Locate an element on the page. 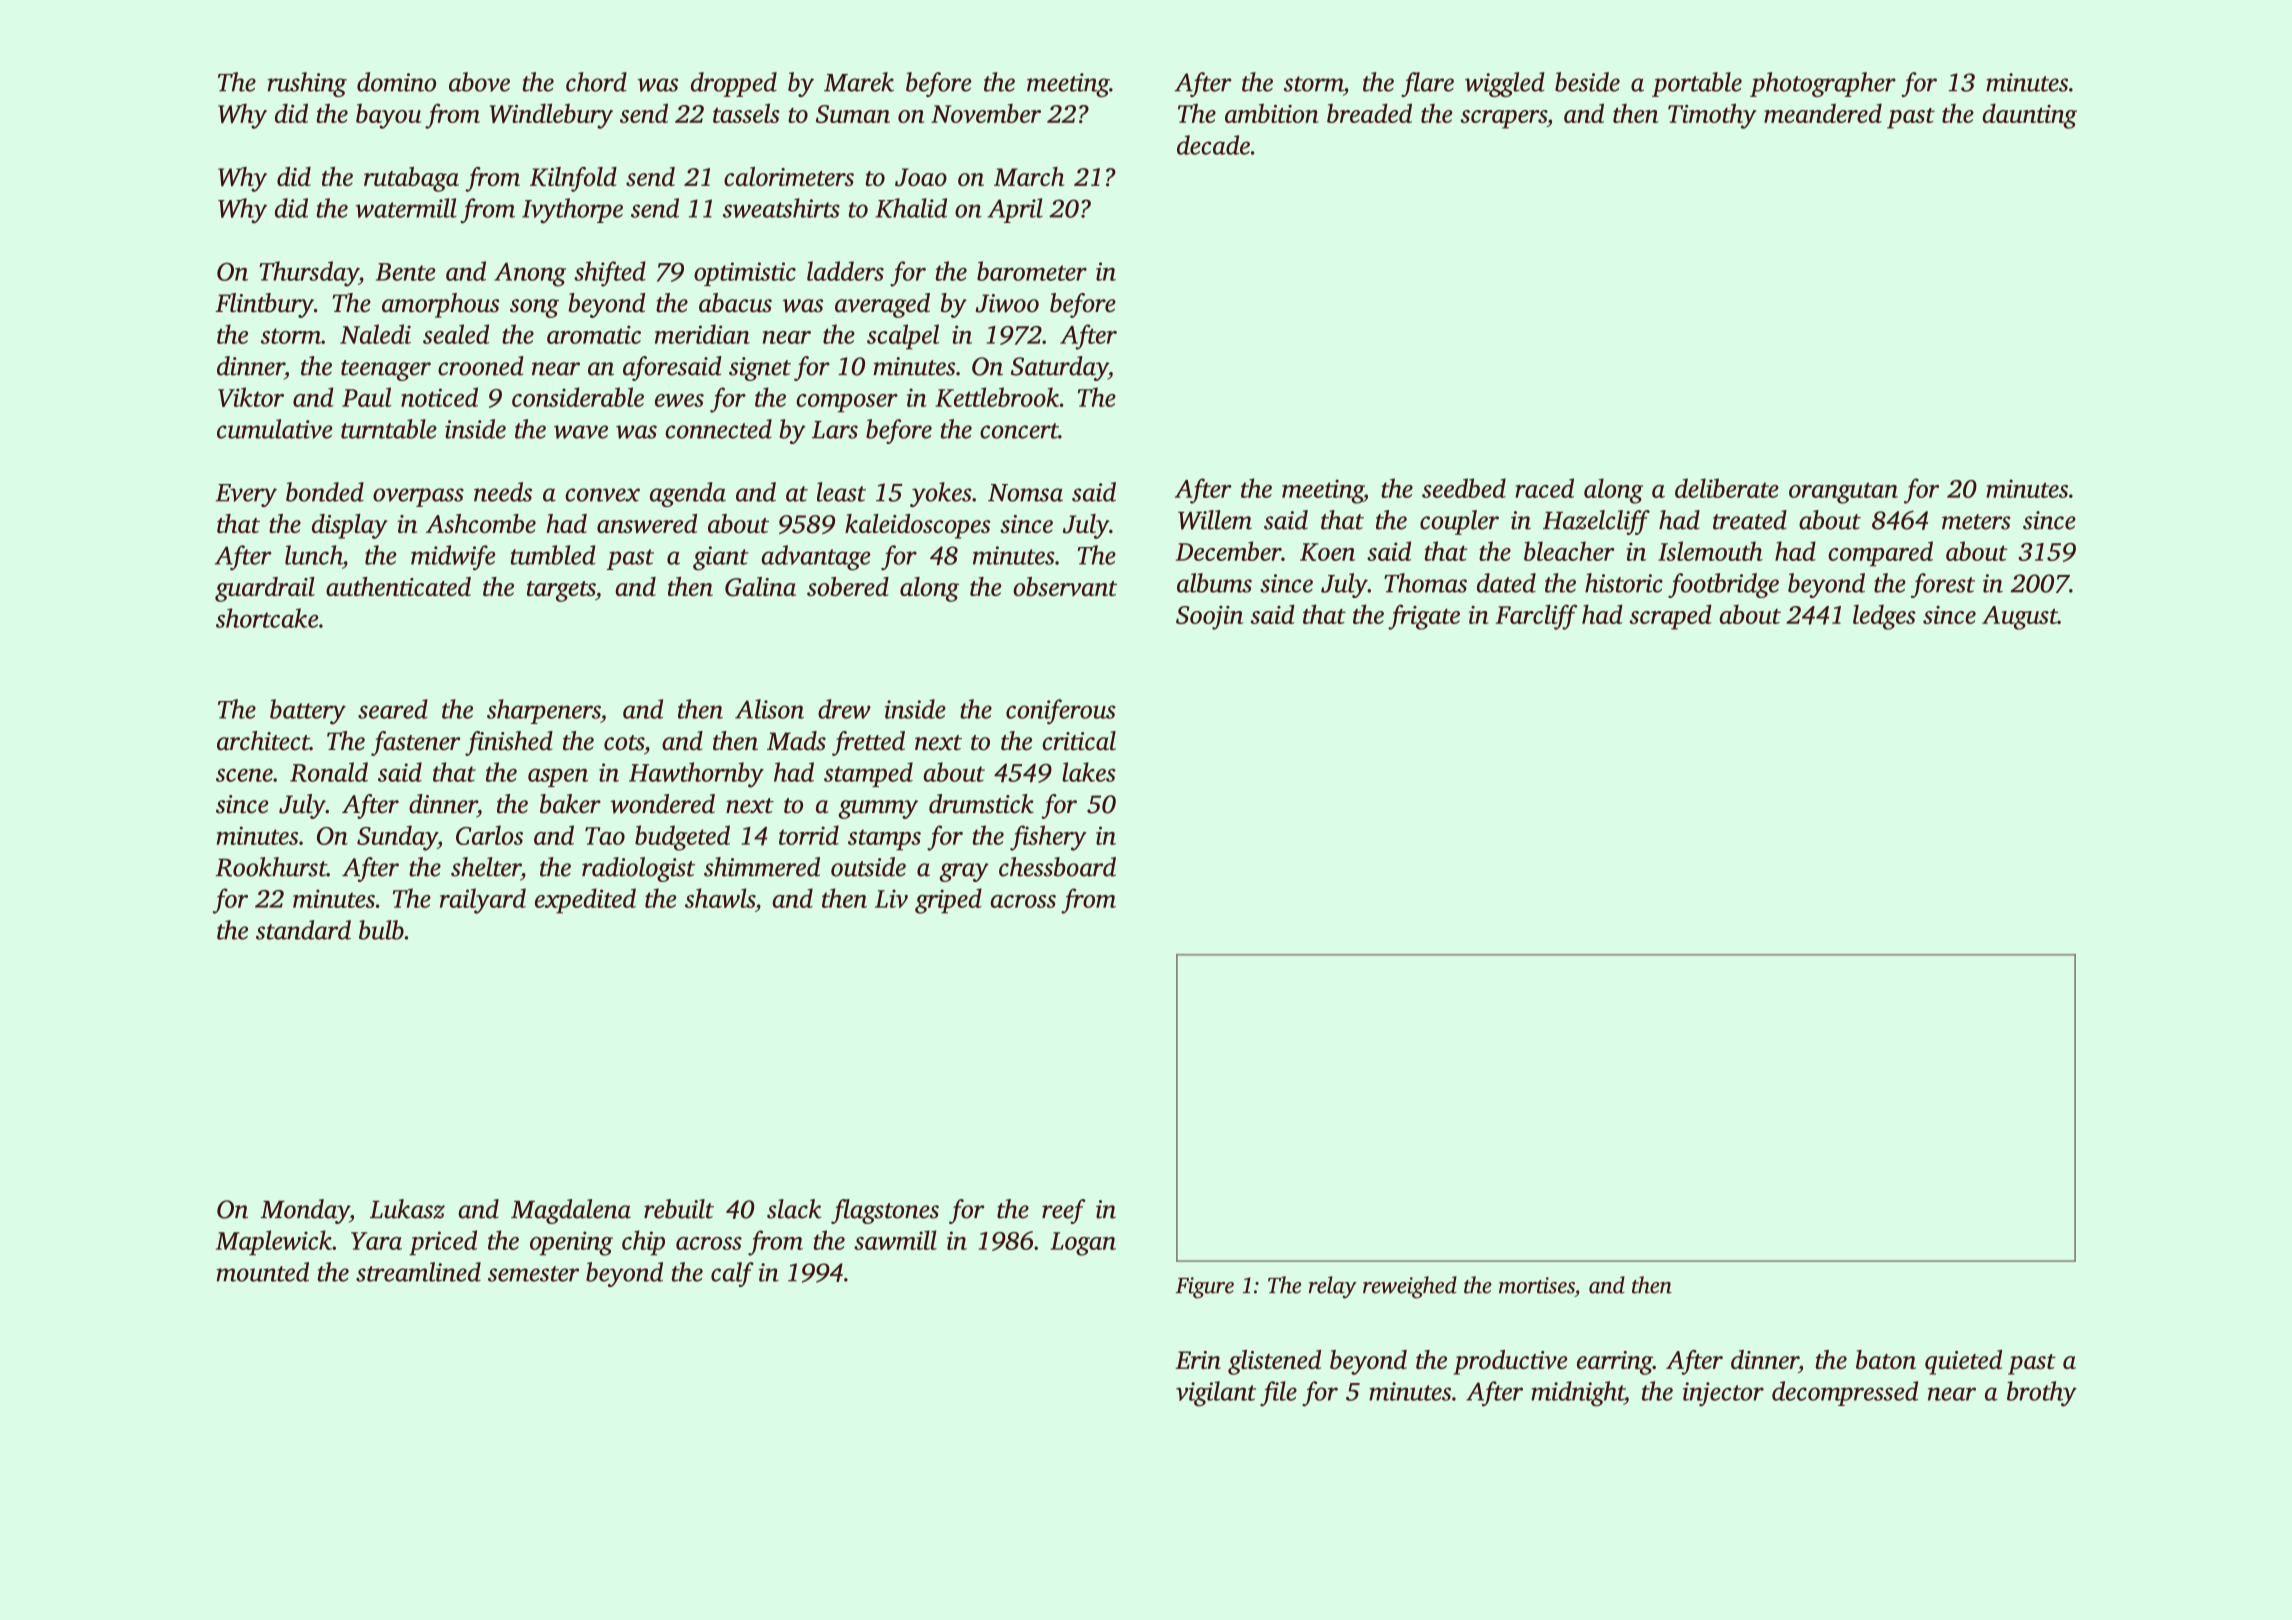  rushing is located at coordinates (307, 84).
